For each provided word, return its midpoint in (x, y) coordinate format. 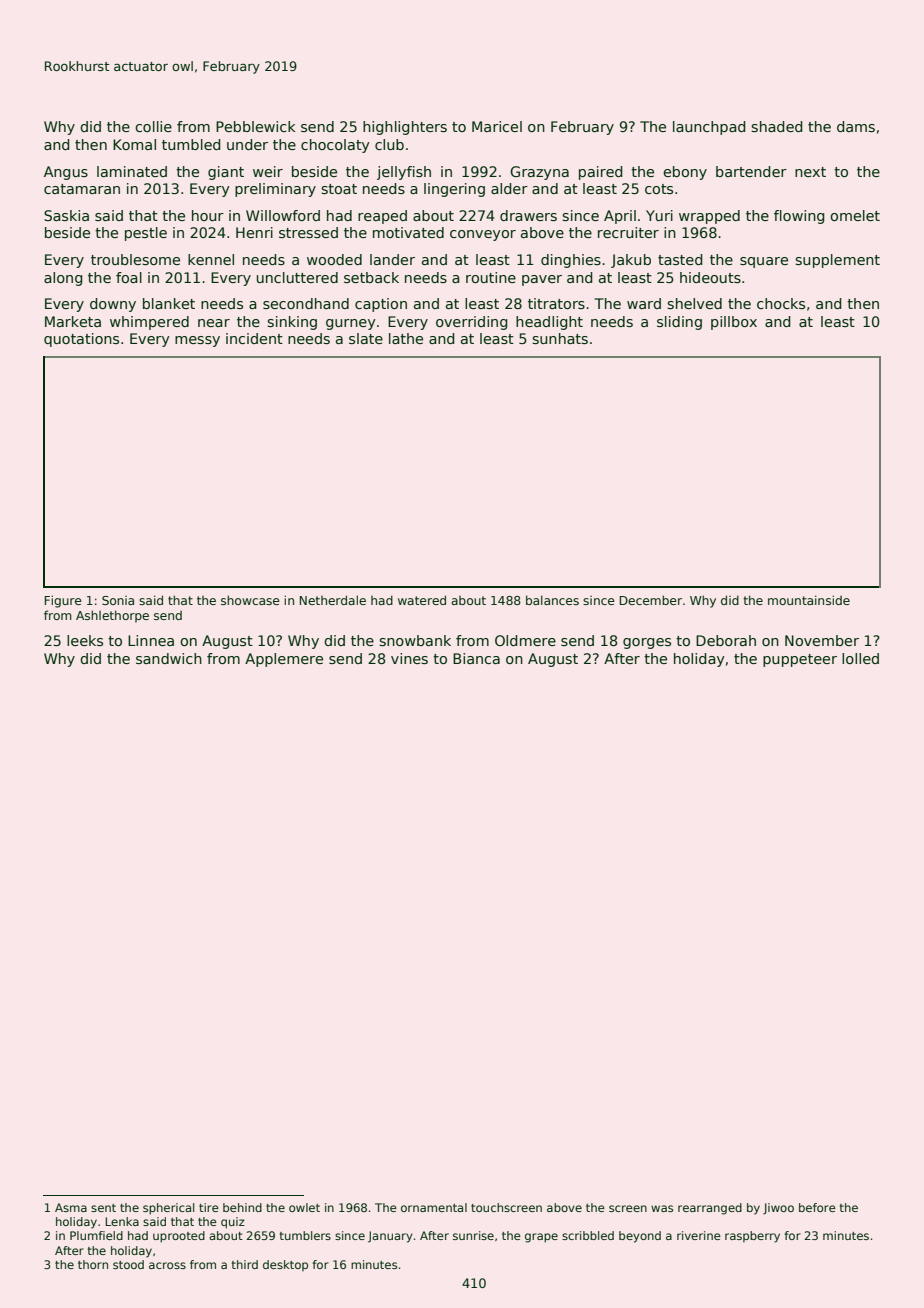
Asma (71, 1207)
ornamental (434, 1207)
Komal (134, 144)
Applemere (284, 660)
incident (254, 338)
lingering (454, 190)
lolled (860, 658)
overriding (471, 323)
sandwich (169, 658)
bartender (751, 171)
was (662, 1208)
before (817, 1207)
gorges (647, 643)
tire (209, 1207)
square (764, 262)
